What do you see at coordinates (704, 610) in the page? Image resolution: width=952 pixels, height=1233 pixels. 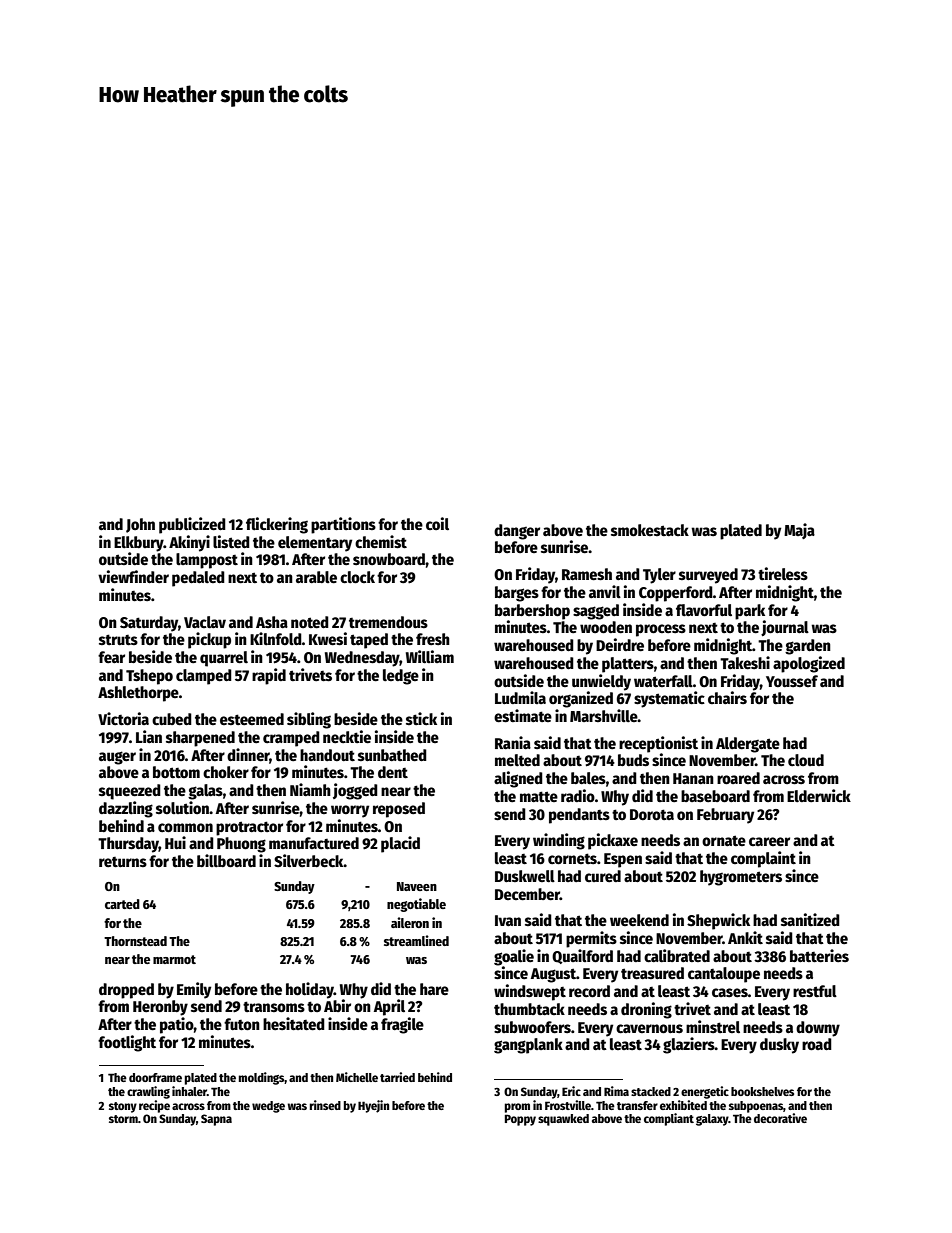 I see `flavorful` at bounding box center [704, 610].
